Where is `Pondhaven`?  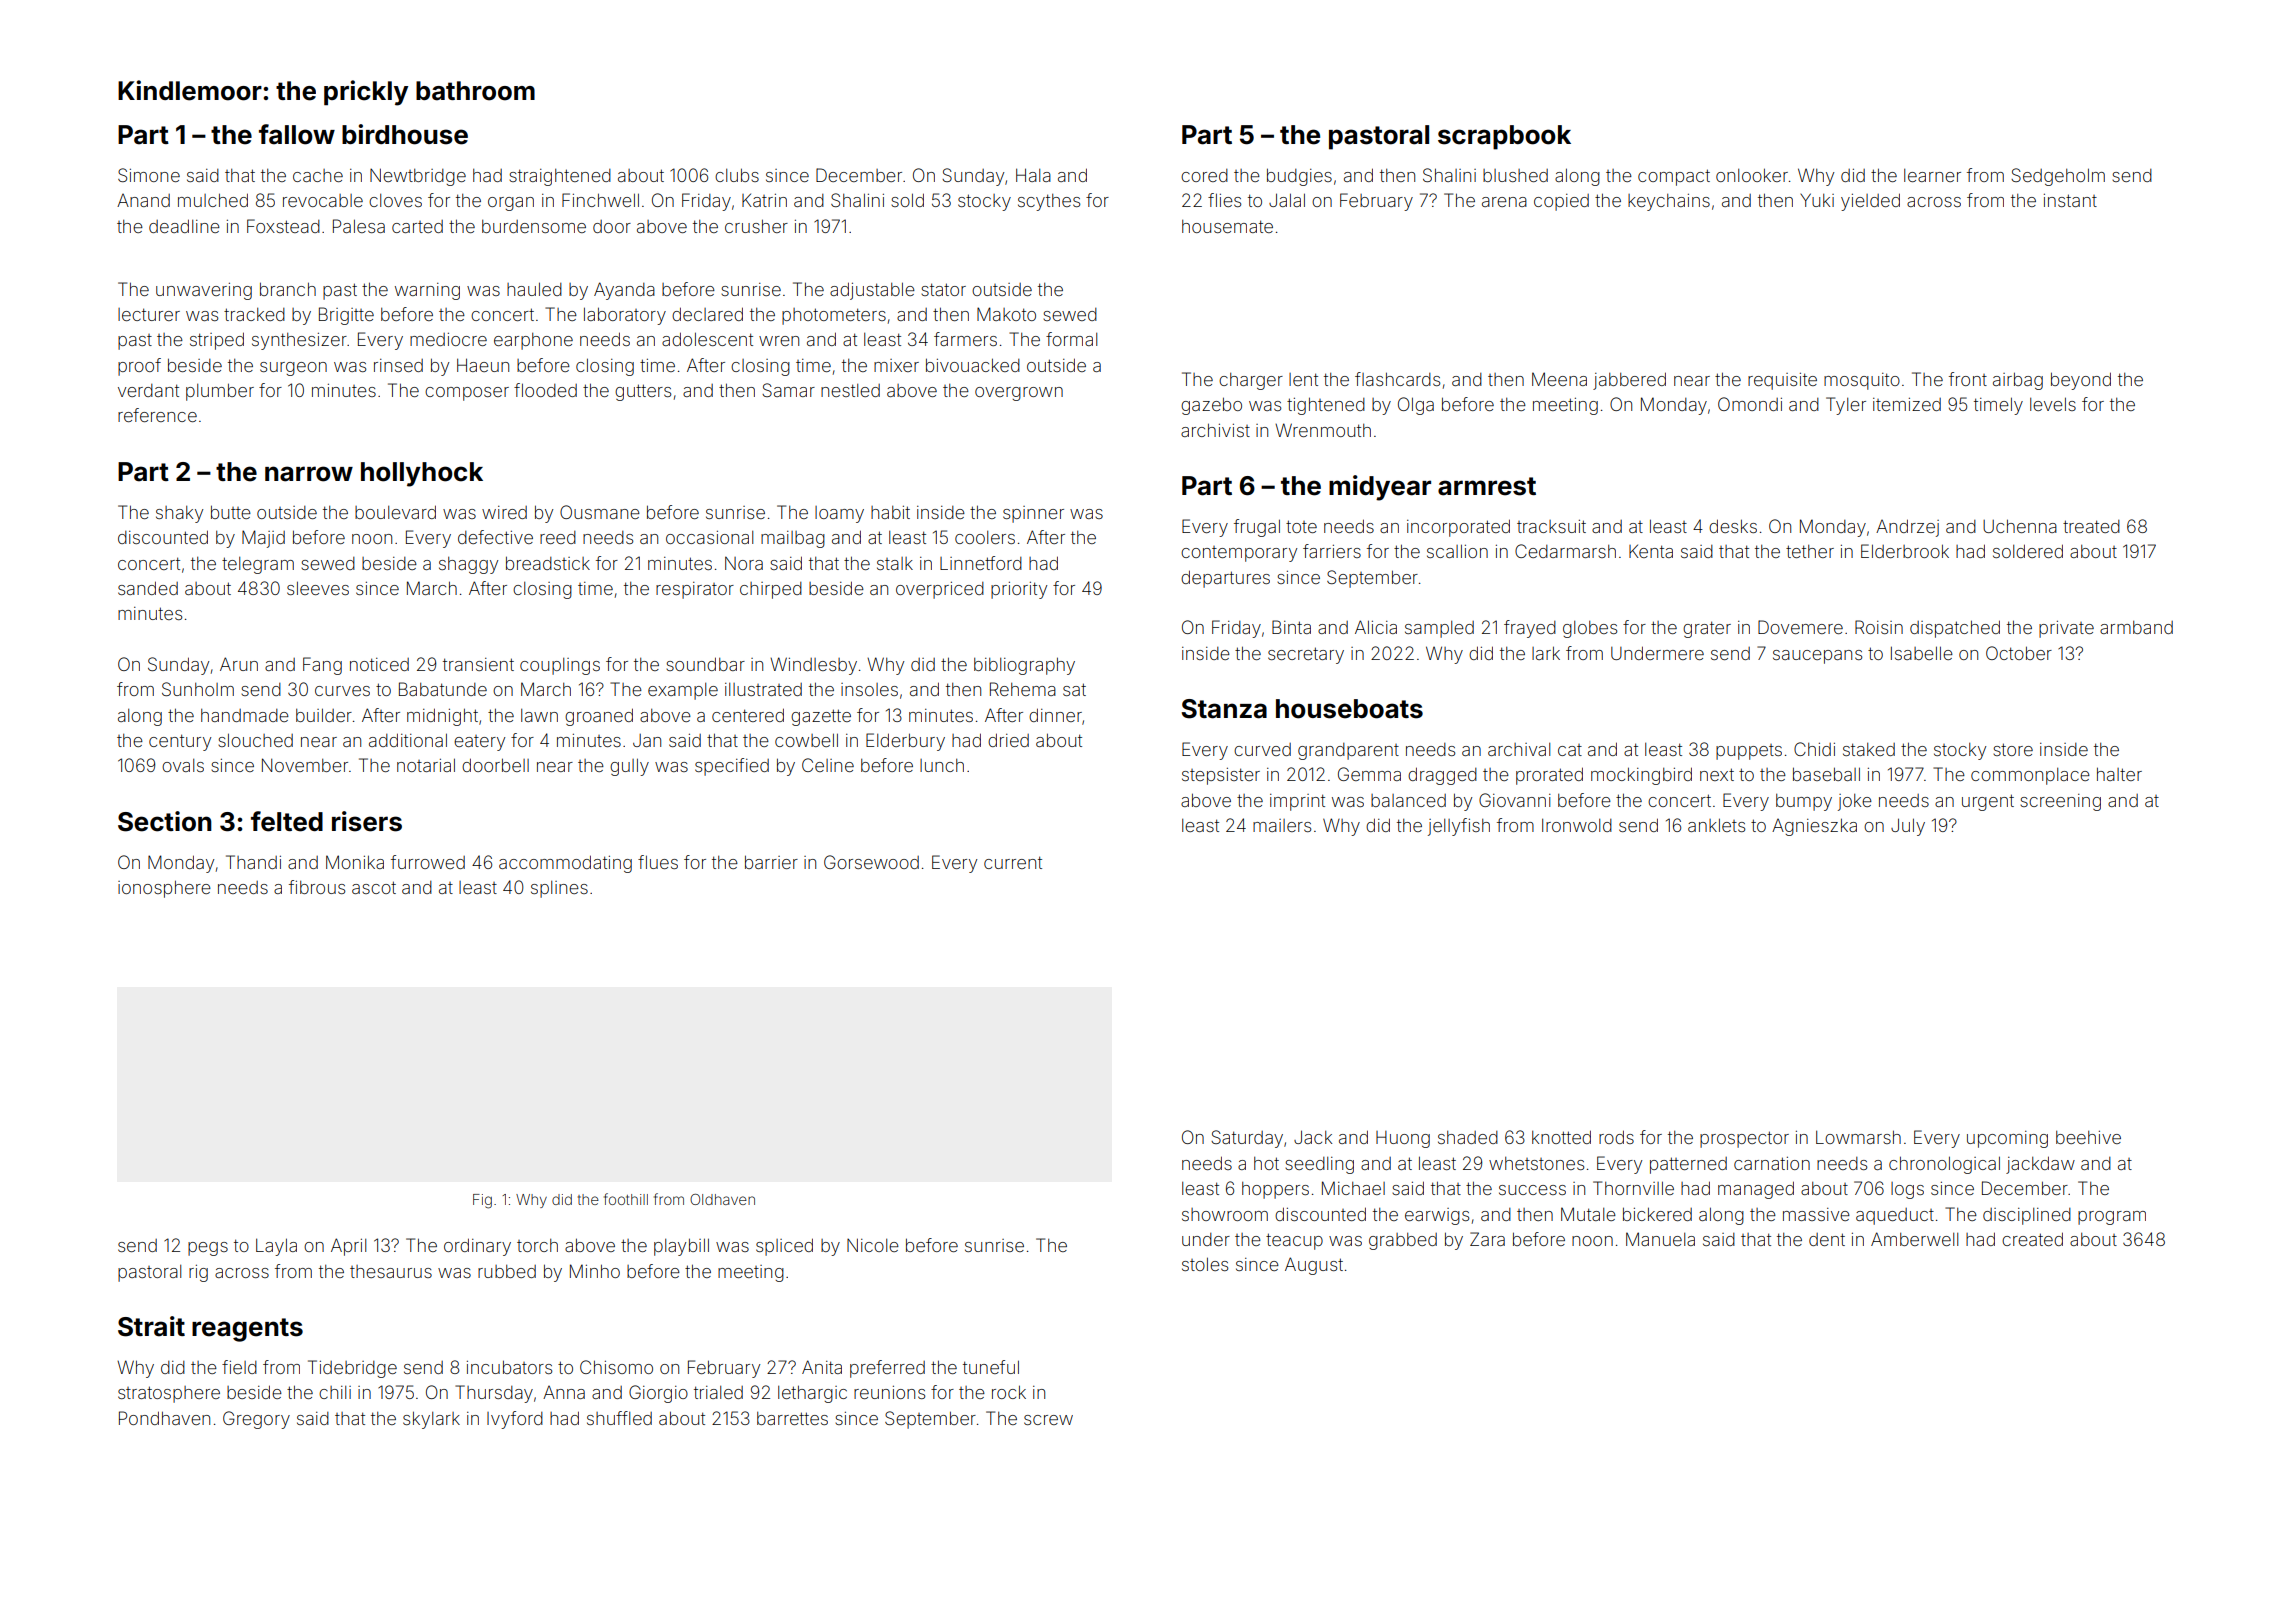 Pondhaven is located at coordinates (164, 1418).
